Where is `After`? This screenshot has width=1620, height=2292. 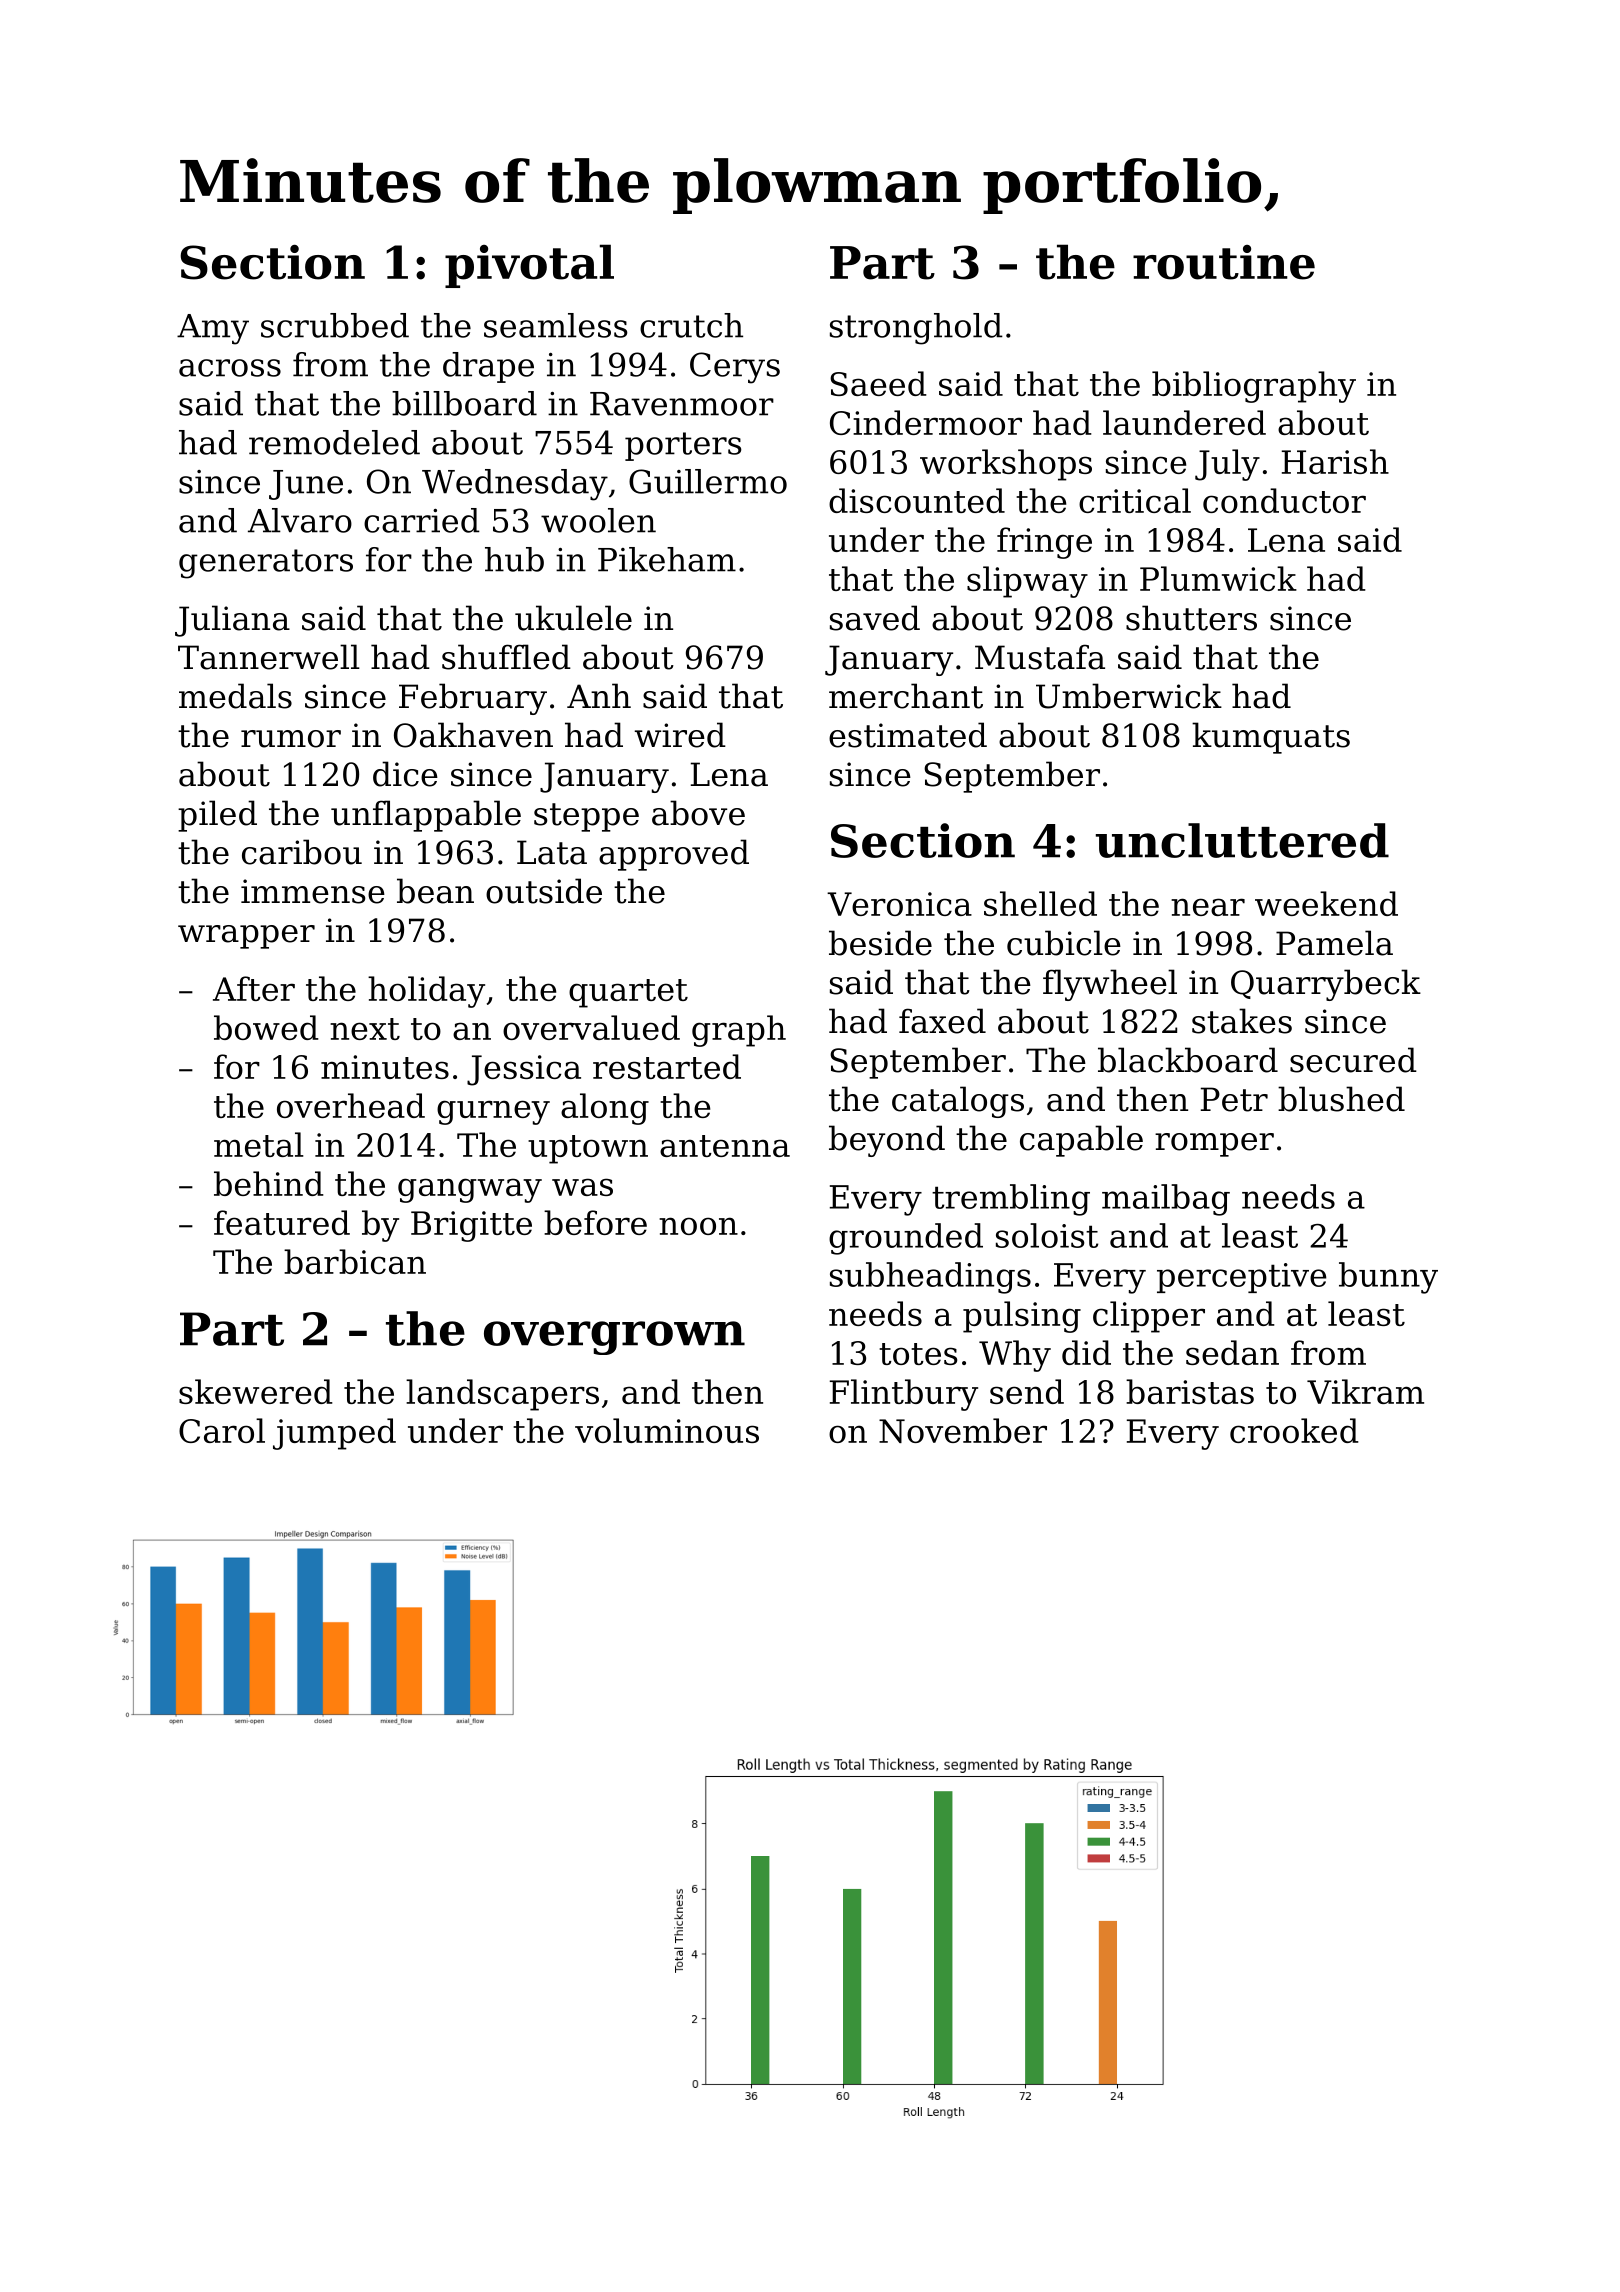
After is located at coordinates (254, 988).
